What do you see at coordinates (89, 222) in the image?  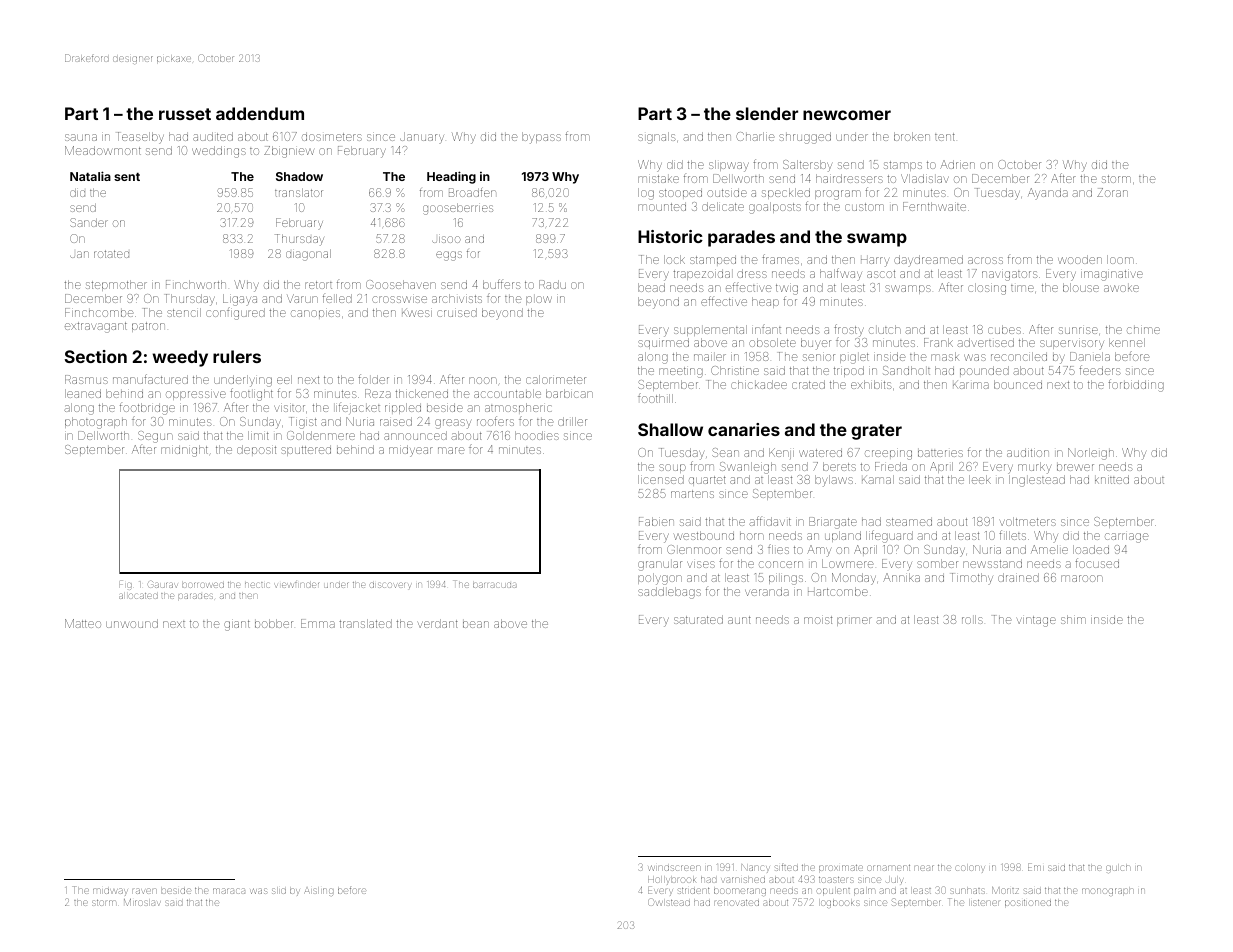 I see `Sander` at bounding box center [89, 222].
